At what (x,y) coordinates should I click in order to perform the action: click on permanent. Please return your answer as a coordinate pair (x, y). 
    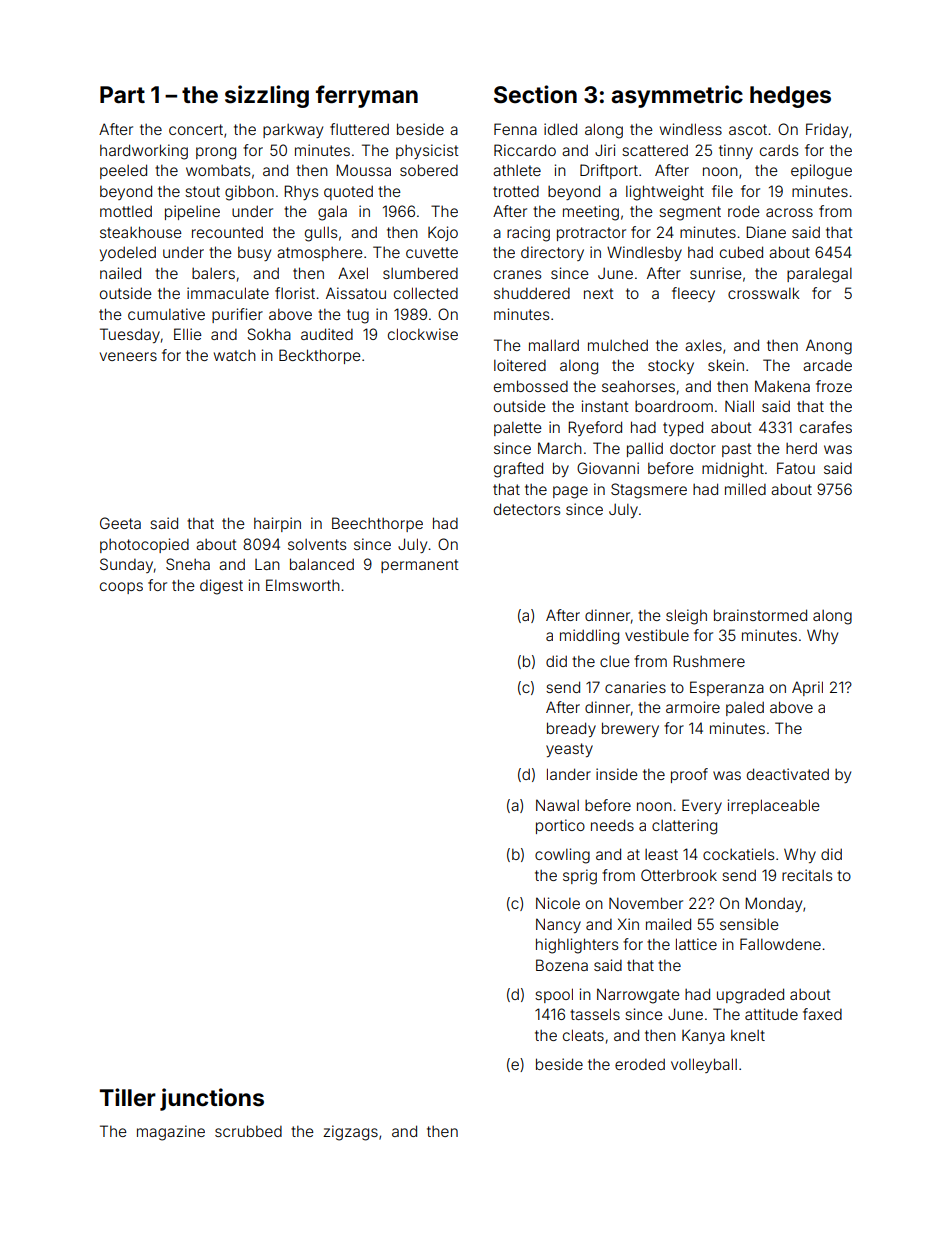
    Looking at the image, I should click on (420, 566).
